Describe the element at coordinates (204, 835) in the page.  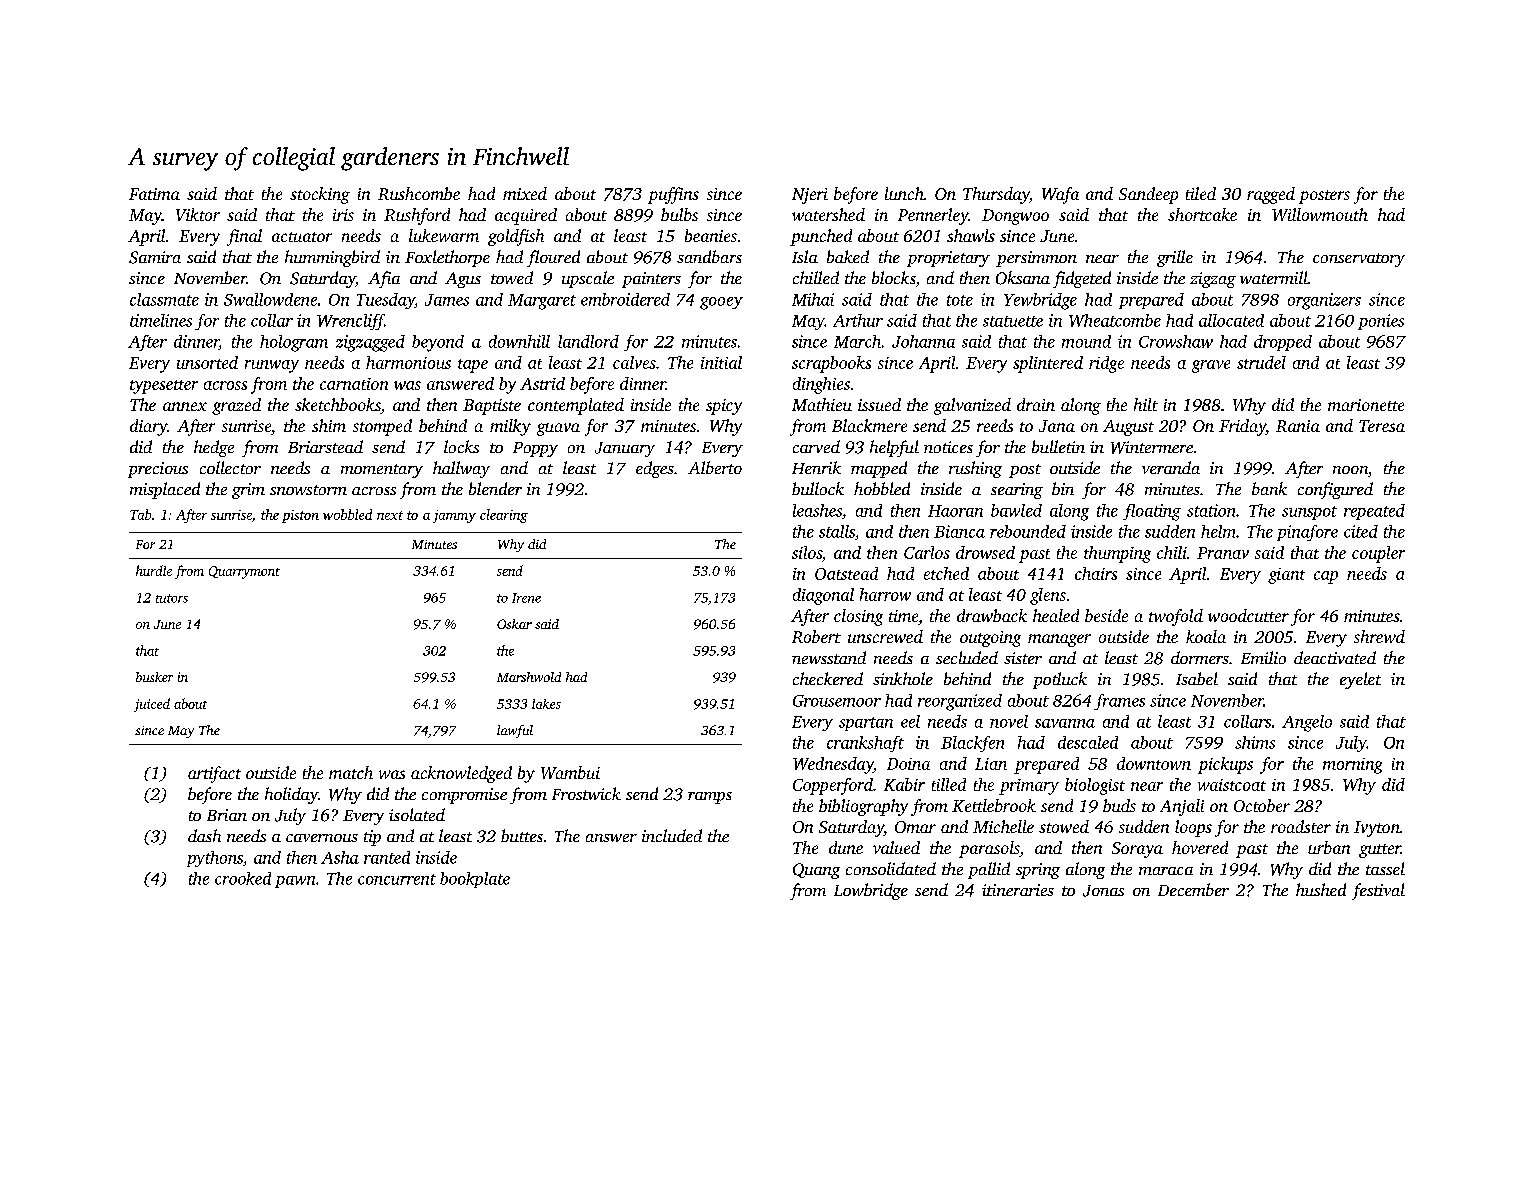
I see `dash` at that location.
